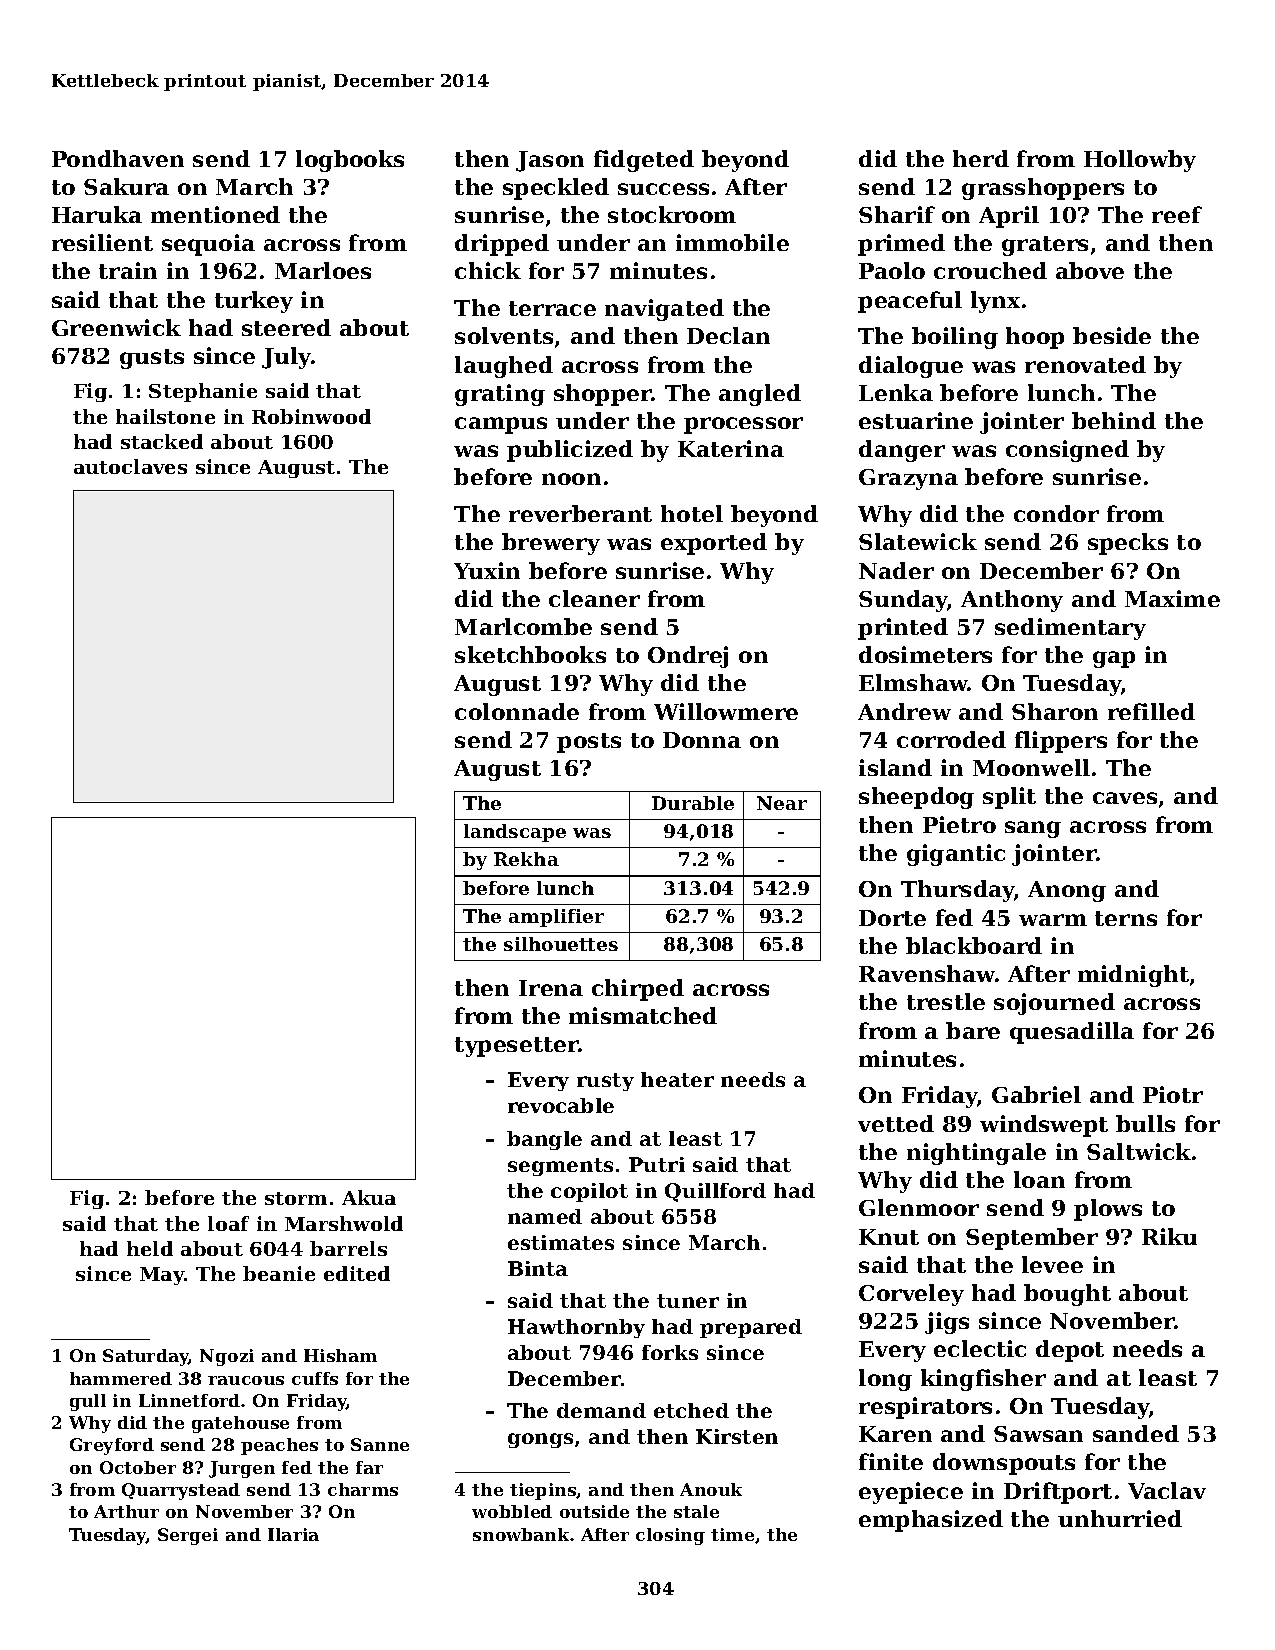  Describe the element at coordinates (227, 1357) in the screenshot. I see `Ngozi` at that location.
